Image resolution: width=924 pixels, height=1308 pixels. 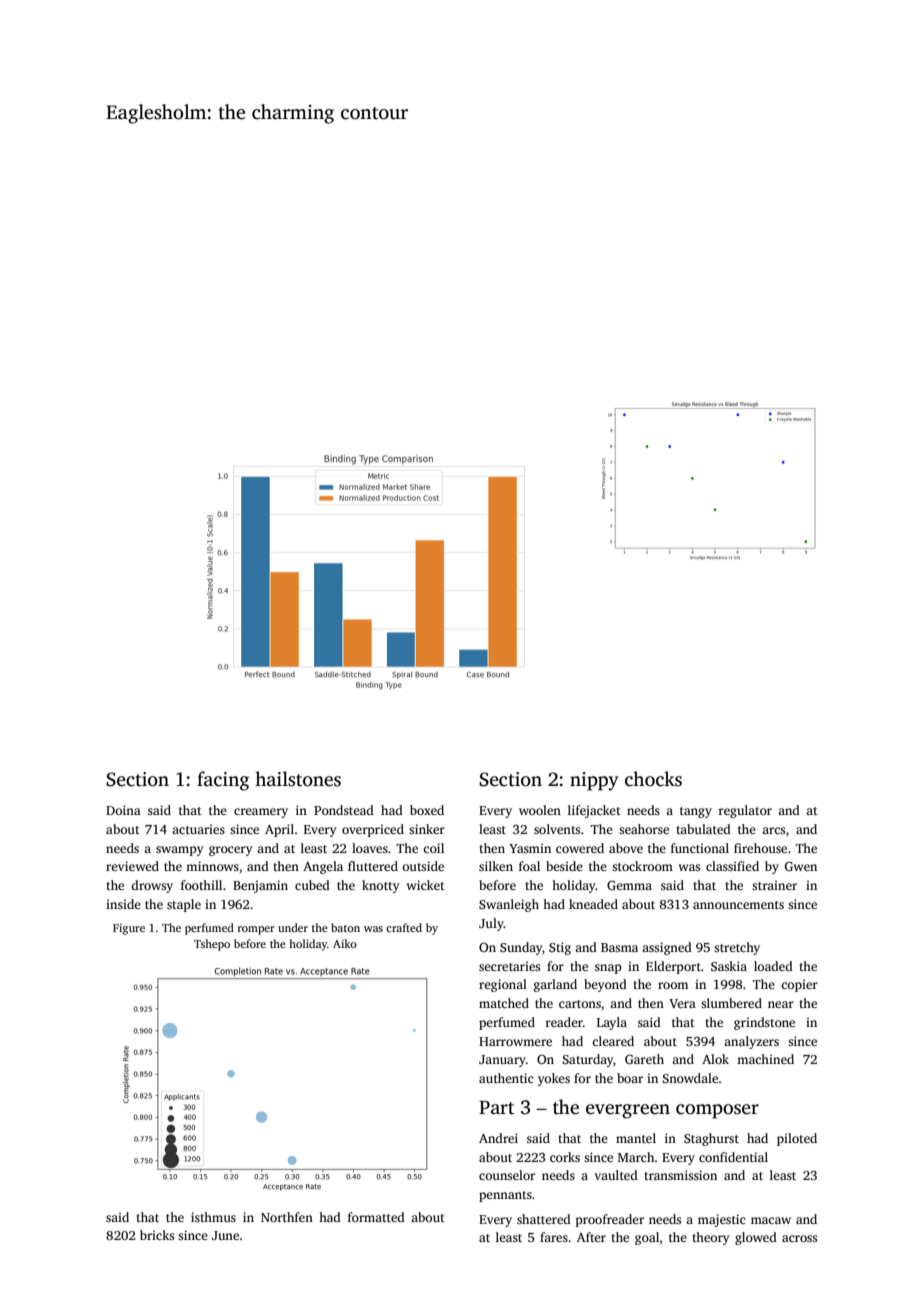 I want to click on wicket, so click(x=426, y=885).
